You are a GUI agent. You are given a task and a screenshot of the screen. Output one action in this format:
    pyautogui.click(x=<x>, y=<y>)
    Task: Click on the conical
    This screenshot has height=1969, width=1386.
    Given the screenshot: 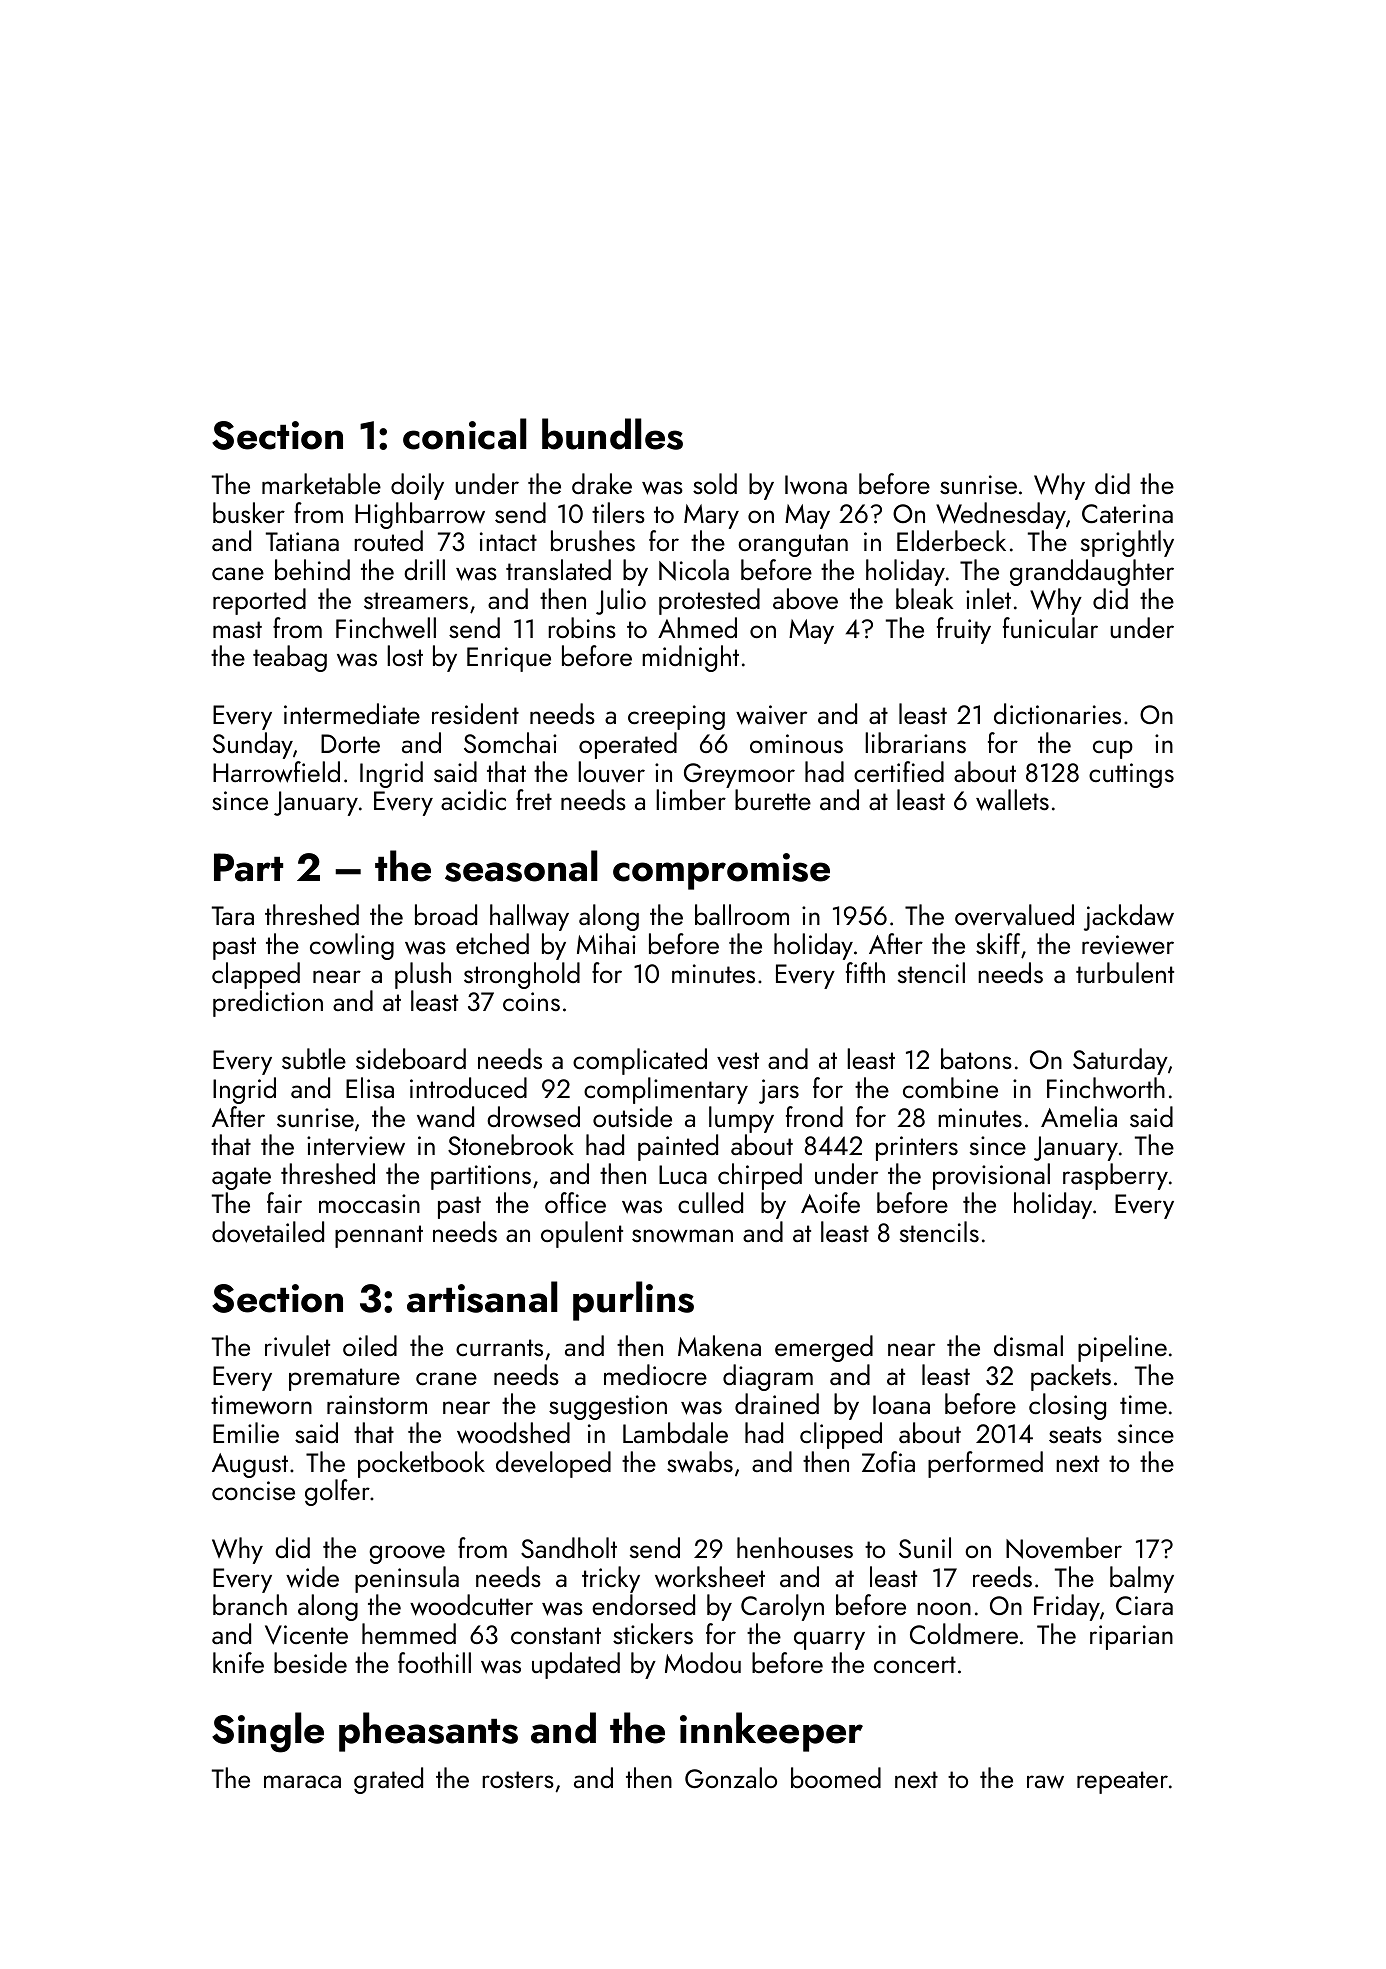 What is the action you would take?
    pyautogui.click(x=465, y=434)
